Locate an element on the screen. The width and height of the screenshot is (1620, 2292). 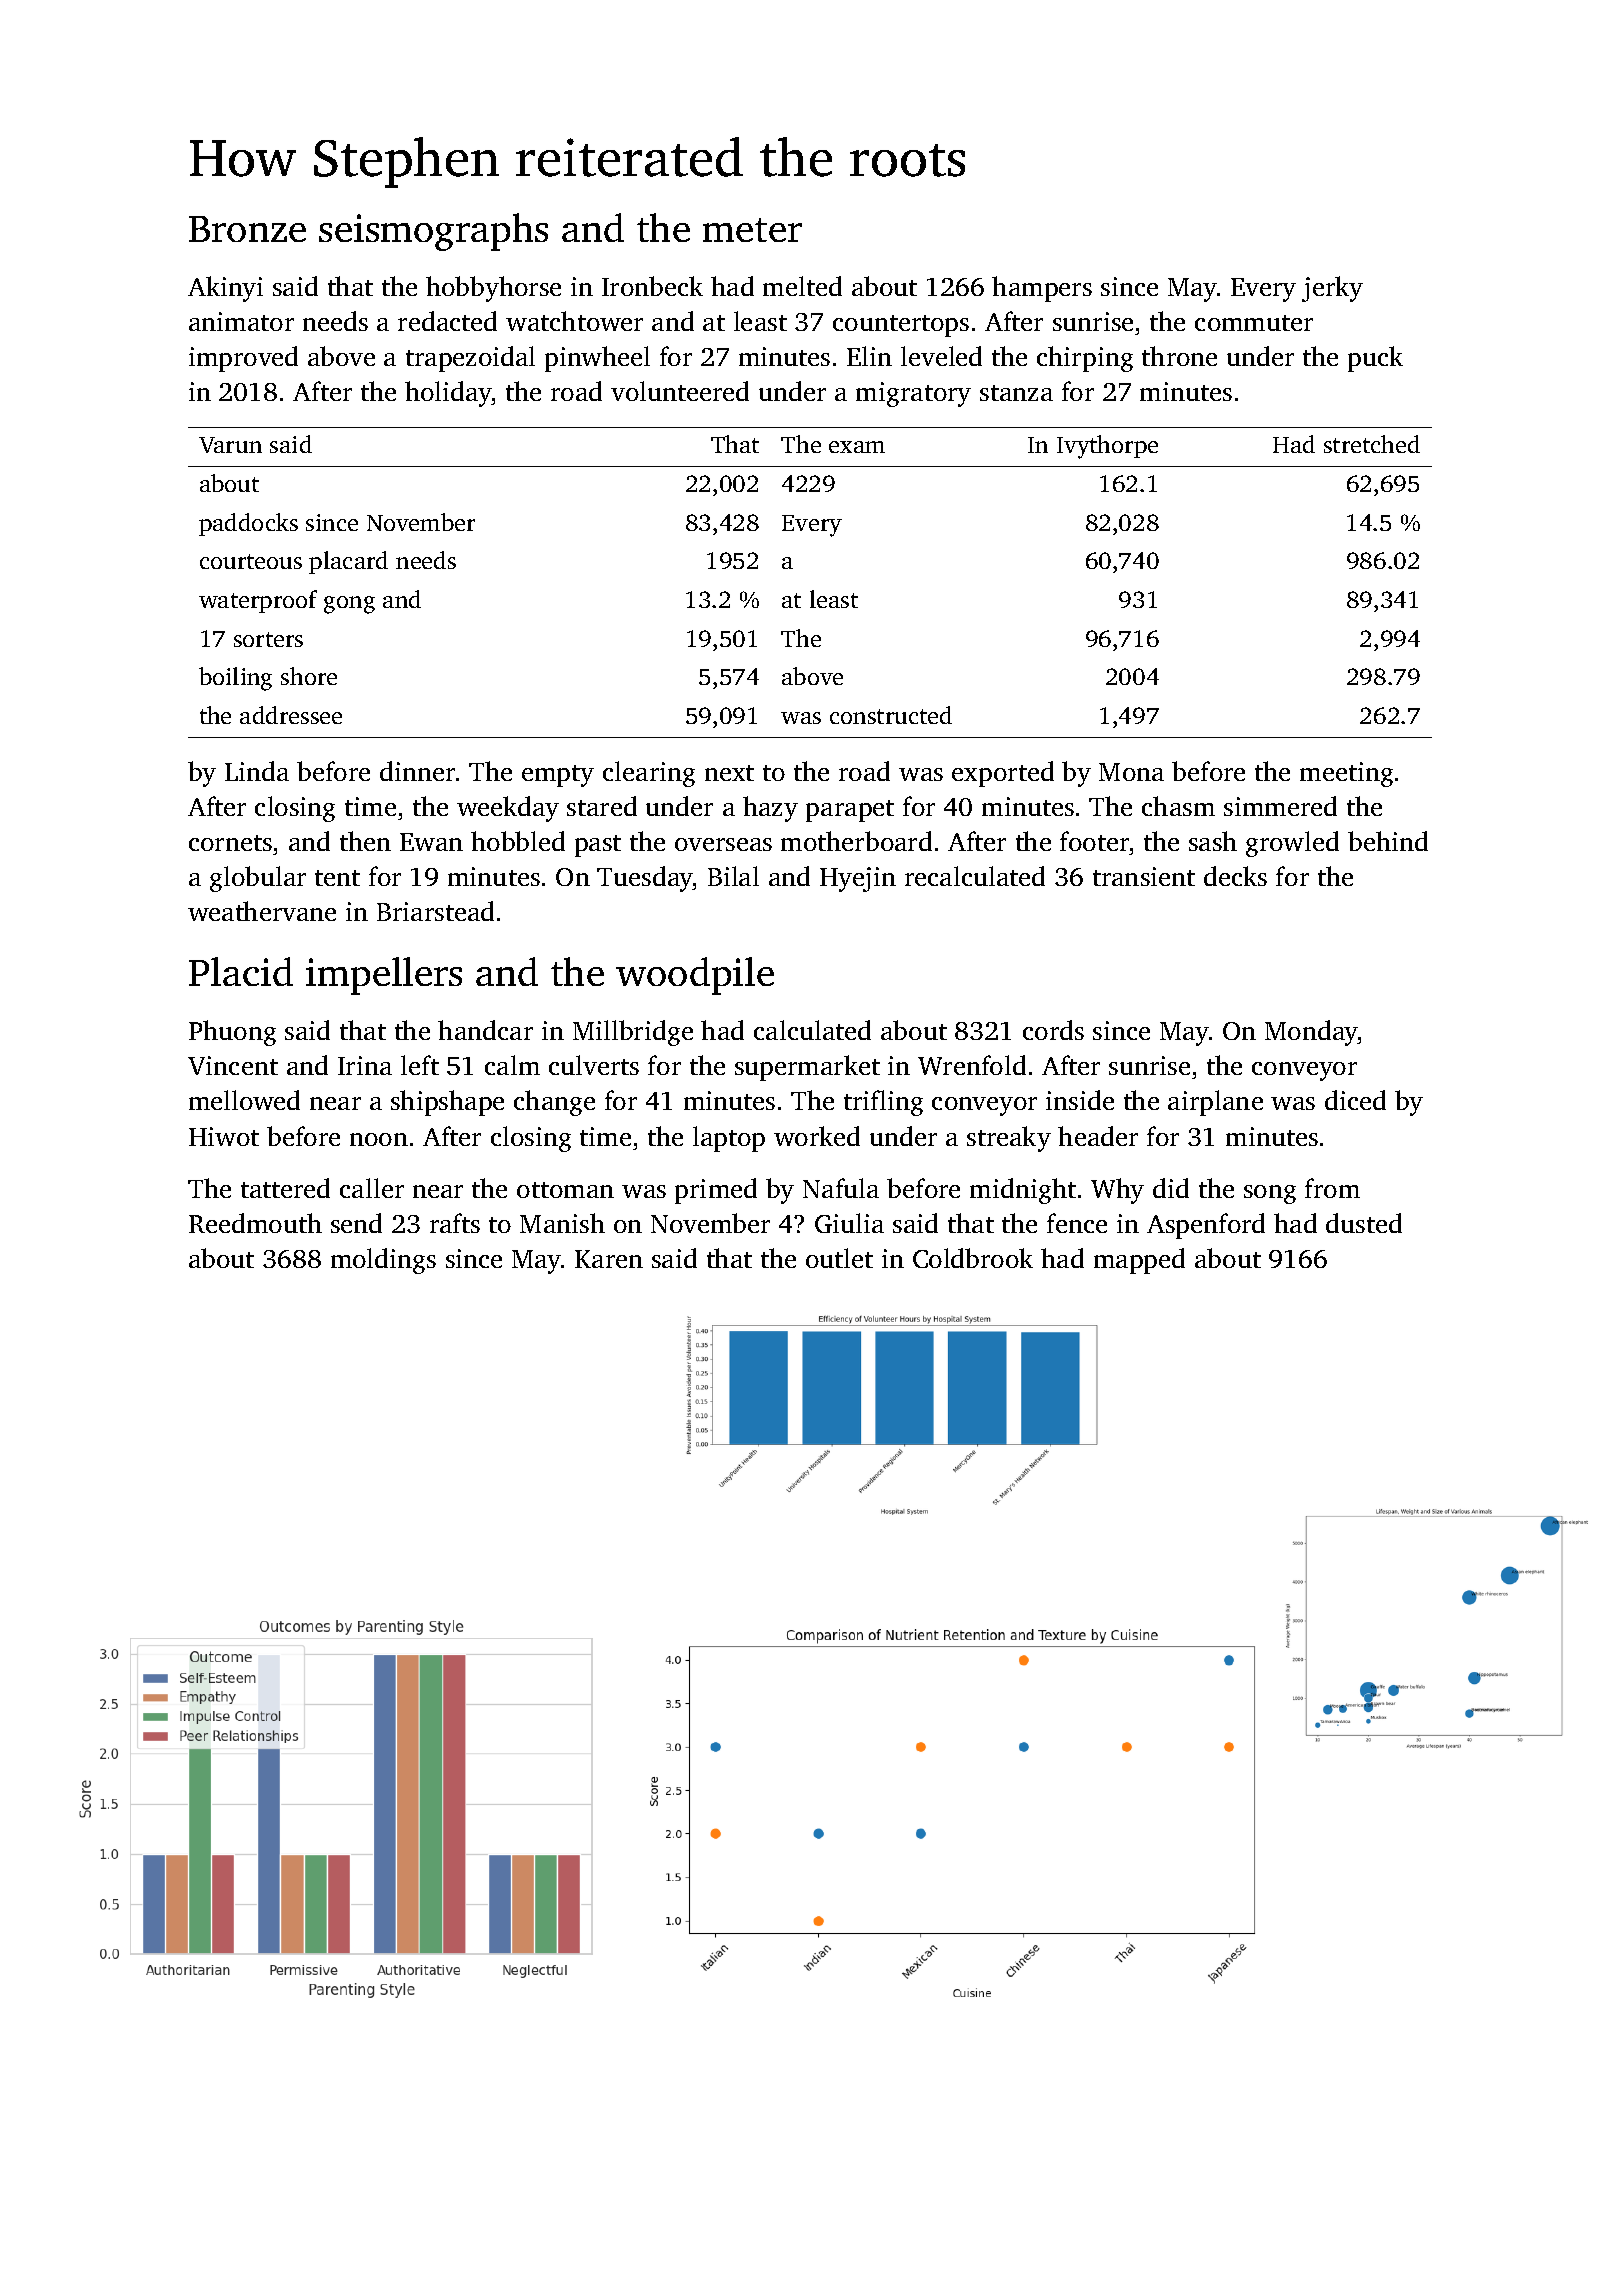
moldings is located at coordinates (383, 1261).
